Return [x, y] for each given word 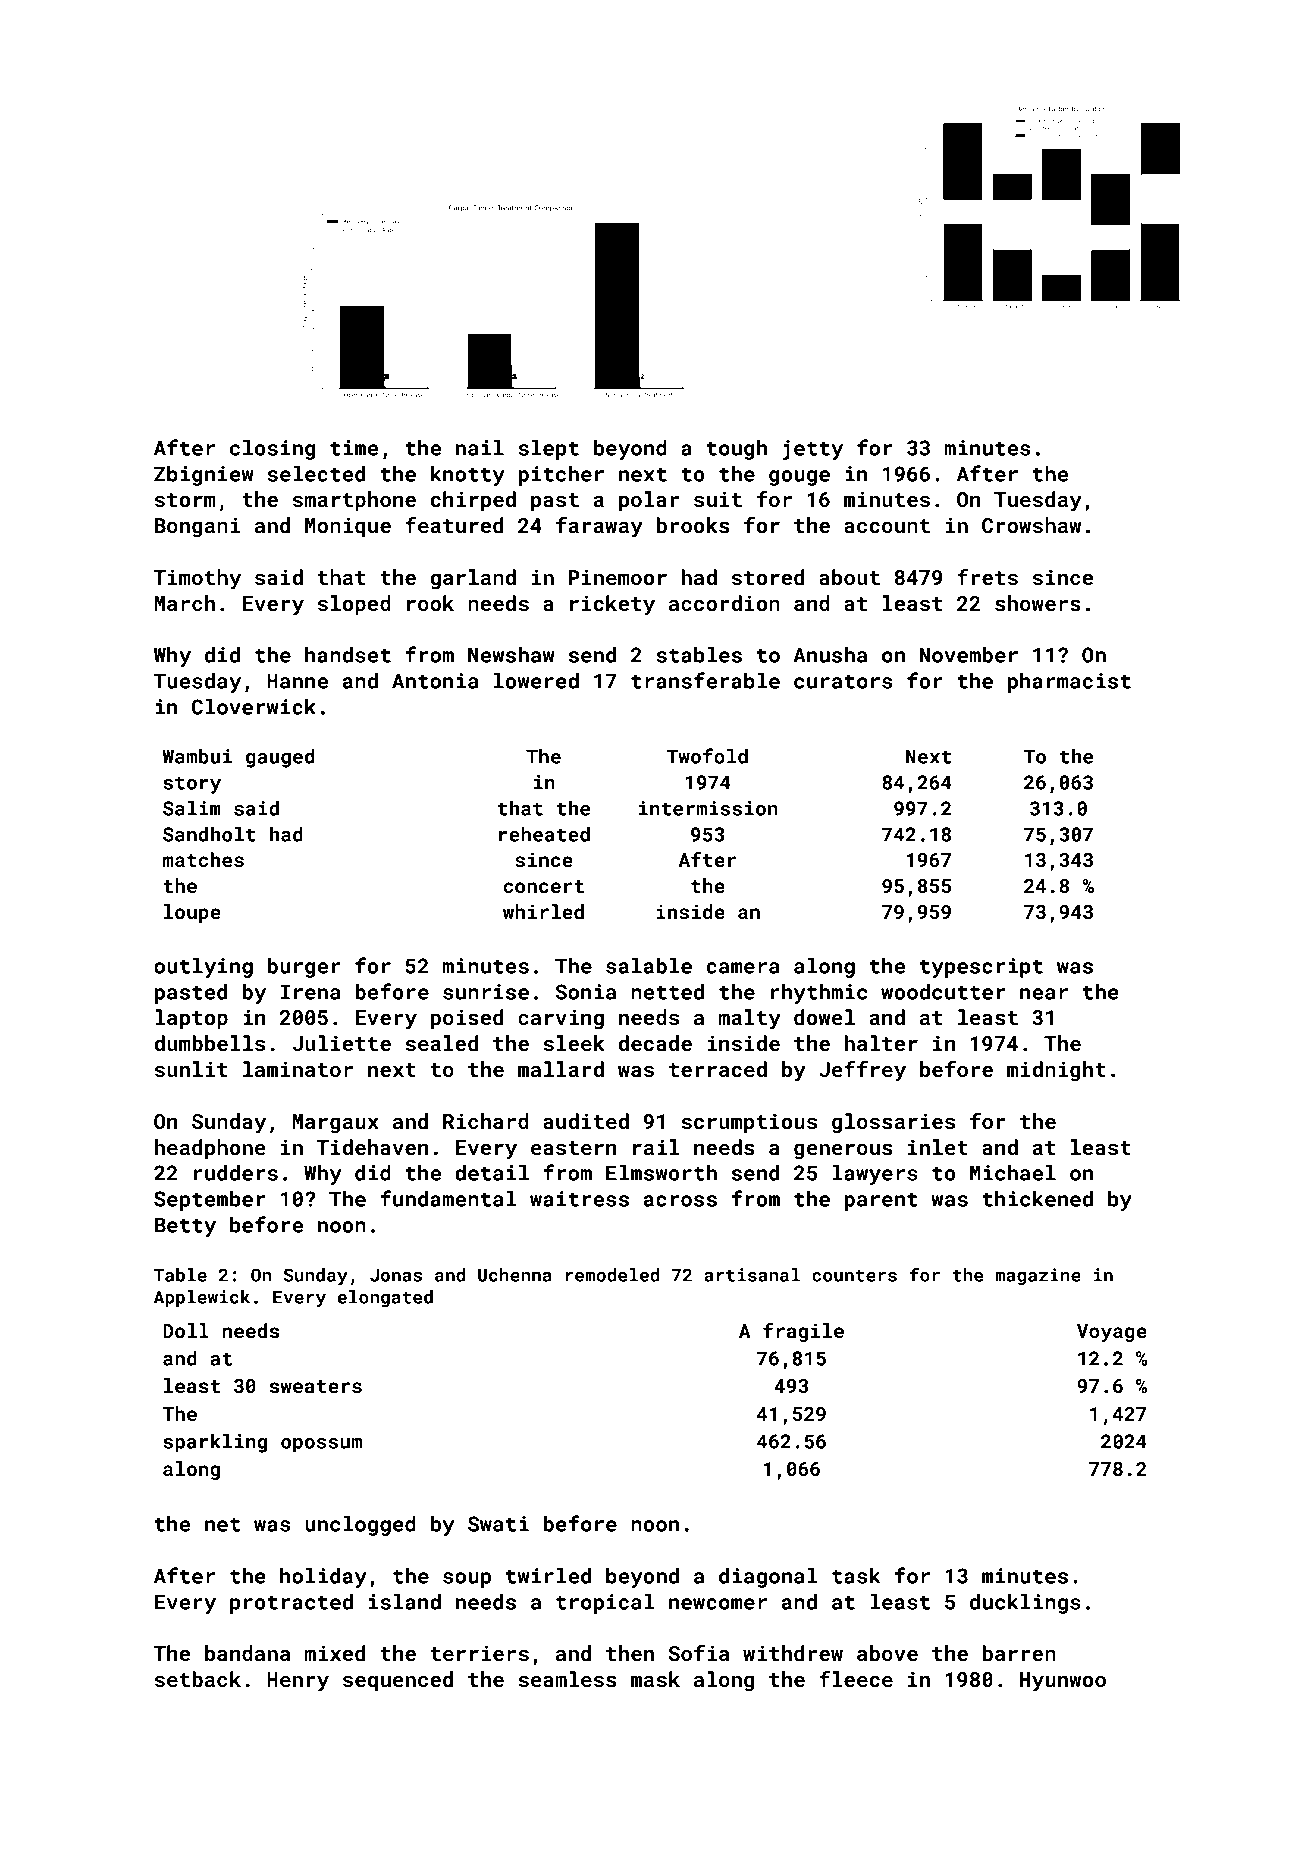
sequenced [398, 1681]
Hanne [297, 681]
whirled [543, 911]
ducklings [1025, 1604]
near [1044, 994]
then [630, 1653]
